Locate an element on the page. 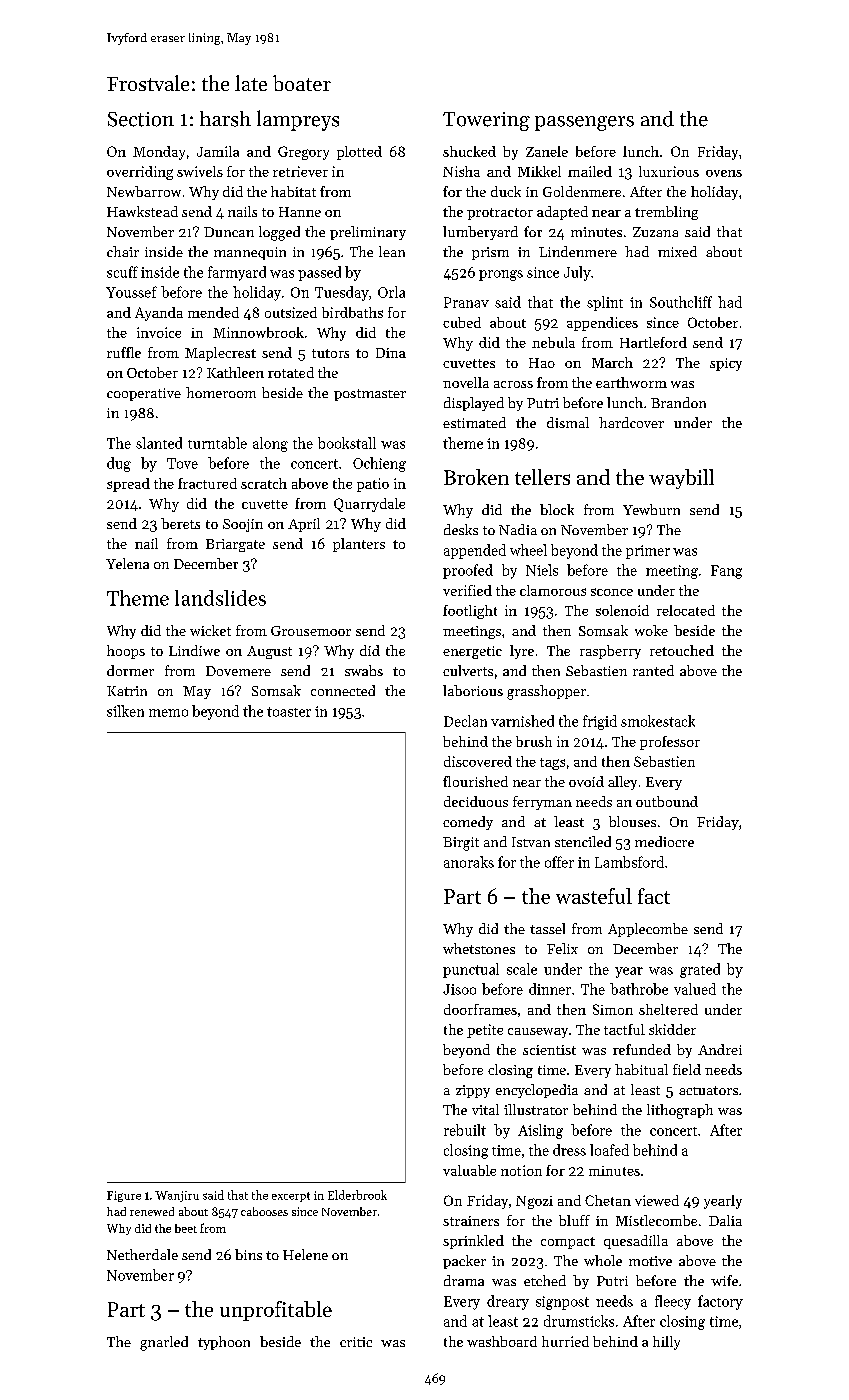 The width and height of the image is (849, 1400). Ochieng is located at coordinates (379, 464).
